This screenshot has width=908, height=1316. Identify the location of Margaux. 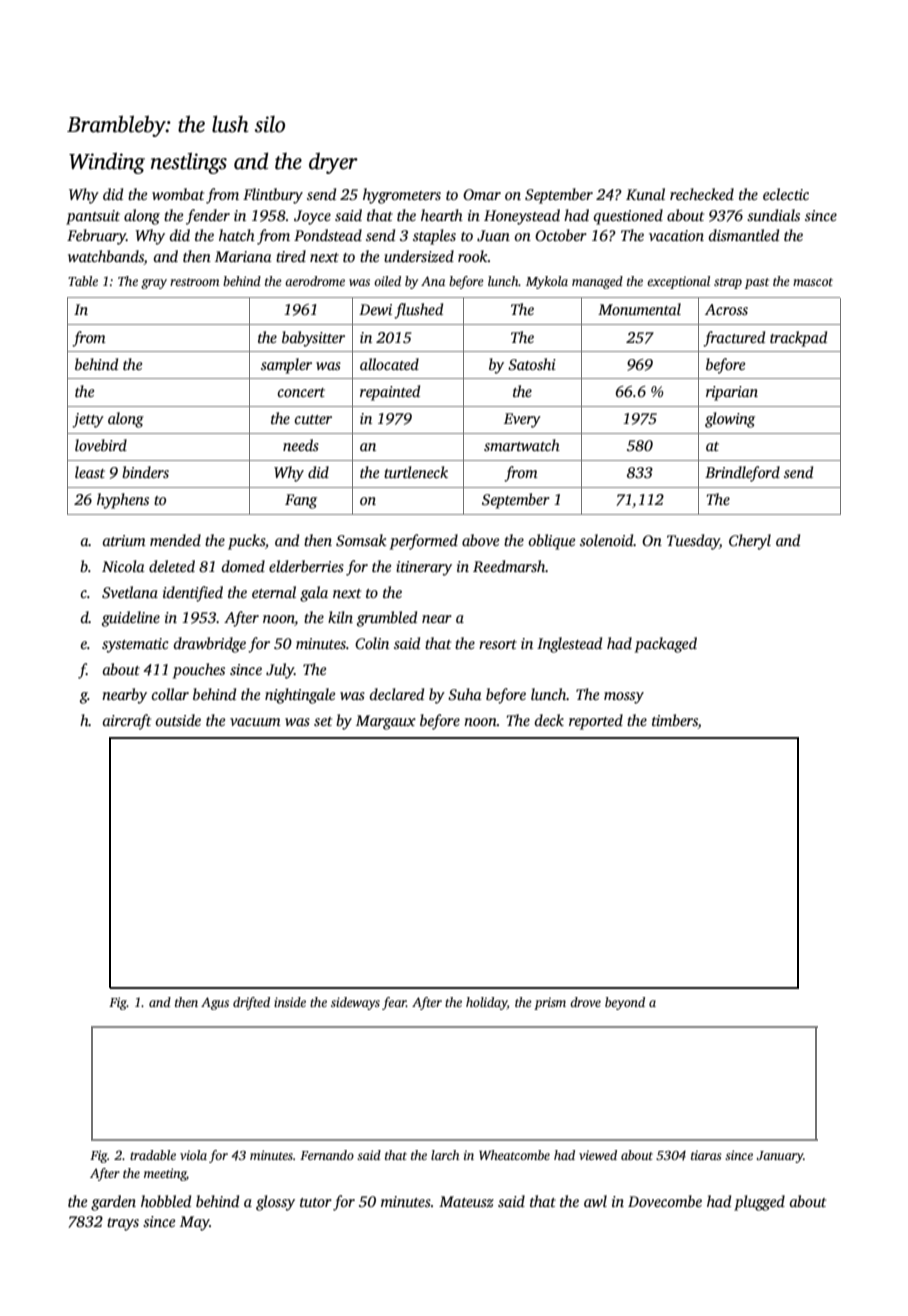
(386, 722).
